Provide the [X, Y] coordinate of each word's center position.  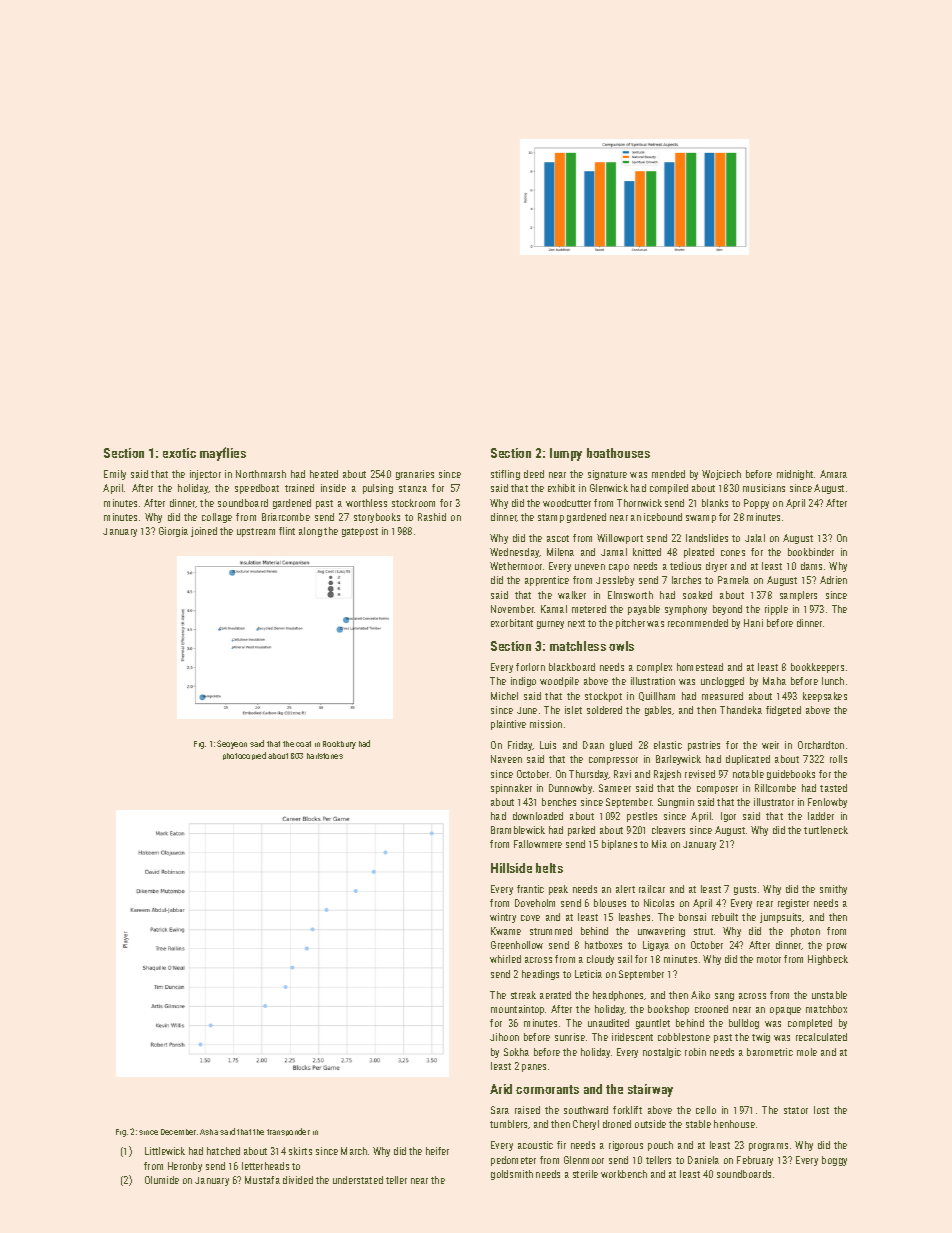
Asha [209, 1132]
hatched [223, 1151]
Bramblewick [518, 830]
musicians [764, 488]
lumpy [566, 454]
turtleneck [826, 830]
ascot [558, 538]
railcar [652, 889]
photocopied [244, 756]
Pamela [733, 580]
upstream [256, 532]
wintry [503, 918]
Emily [115, 475]
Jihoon [504, 1037]
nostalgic [662, 1053]
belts [549, 868]
